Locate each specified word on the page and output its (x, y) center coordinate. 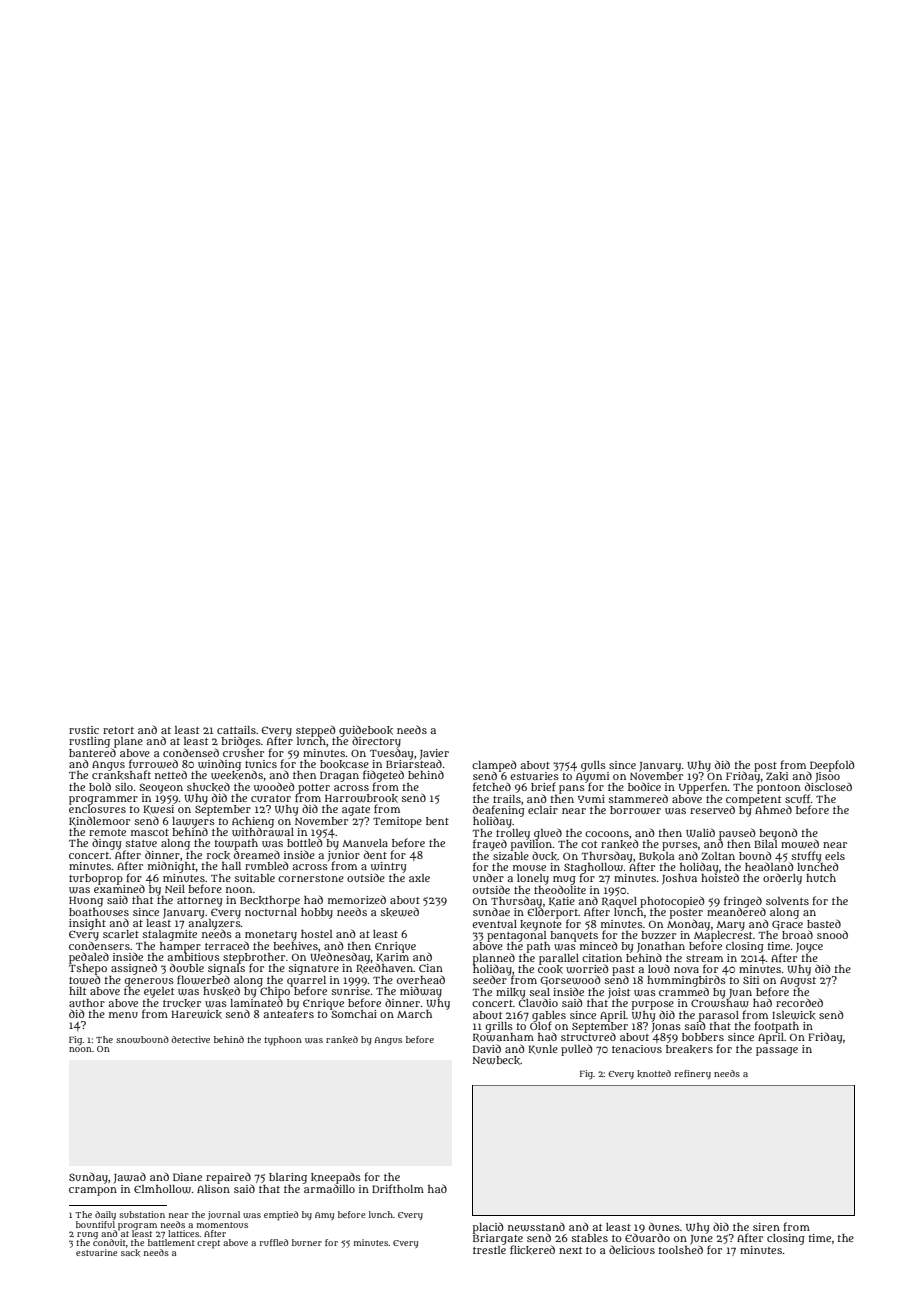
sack (130, 1252)
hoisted (720, 878)
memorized (357, 900)
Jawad (130, 1177)
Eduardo (647, 1238)
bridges (241, 742)
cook (550, 969)
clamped (494, 765)
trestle (489, 1250)
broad (797, 934)
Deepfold (832, 765)
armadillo (329, 1188)
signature (314, 969)
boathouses (99, 912)
